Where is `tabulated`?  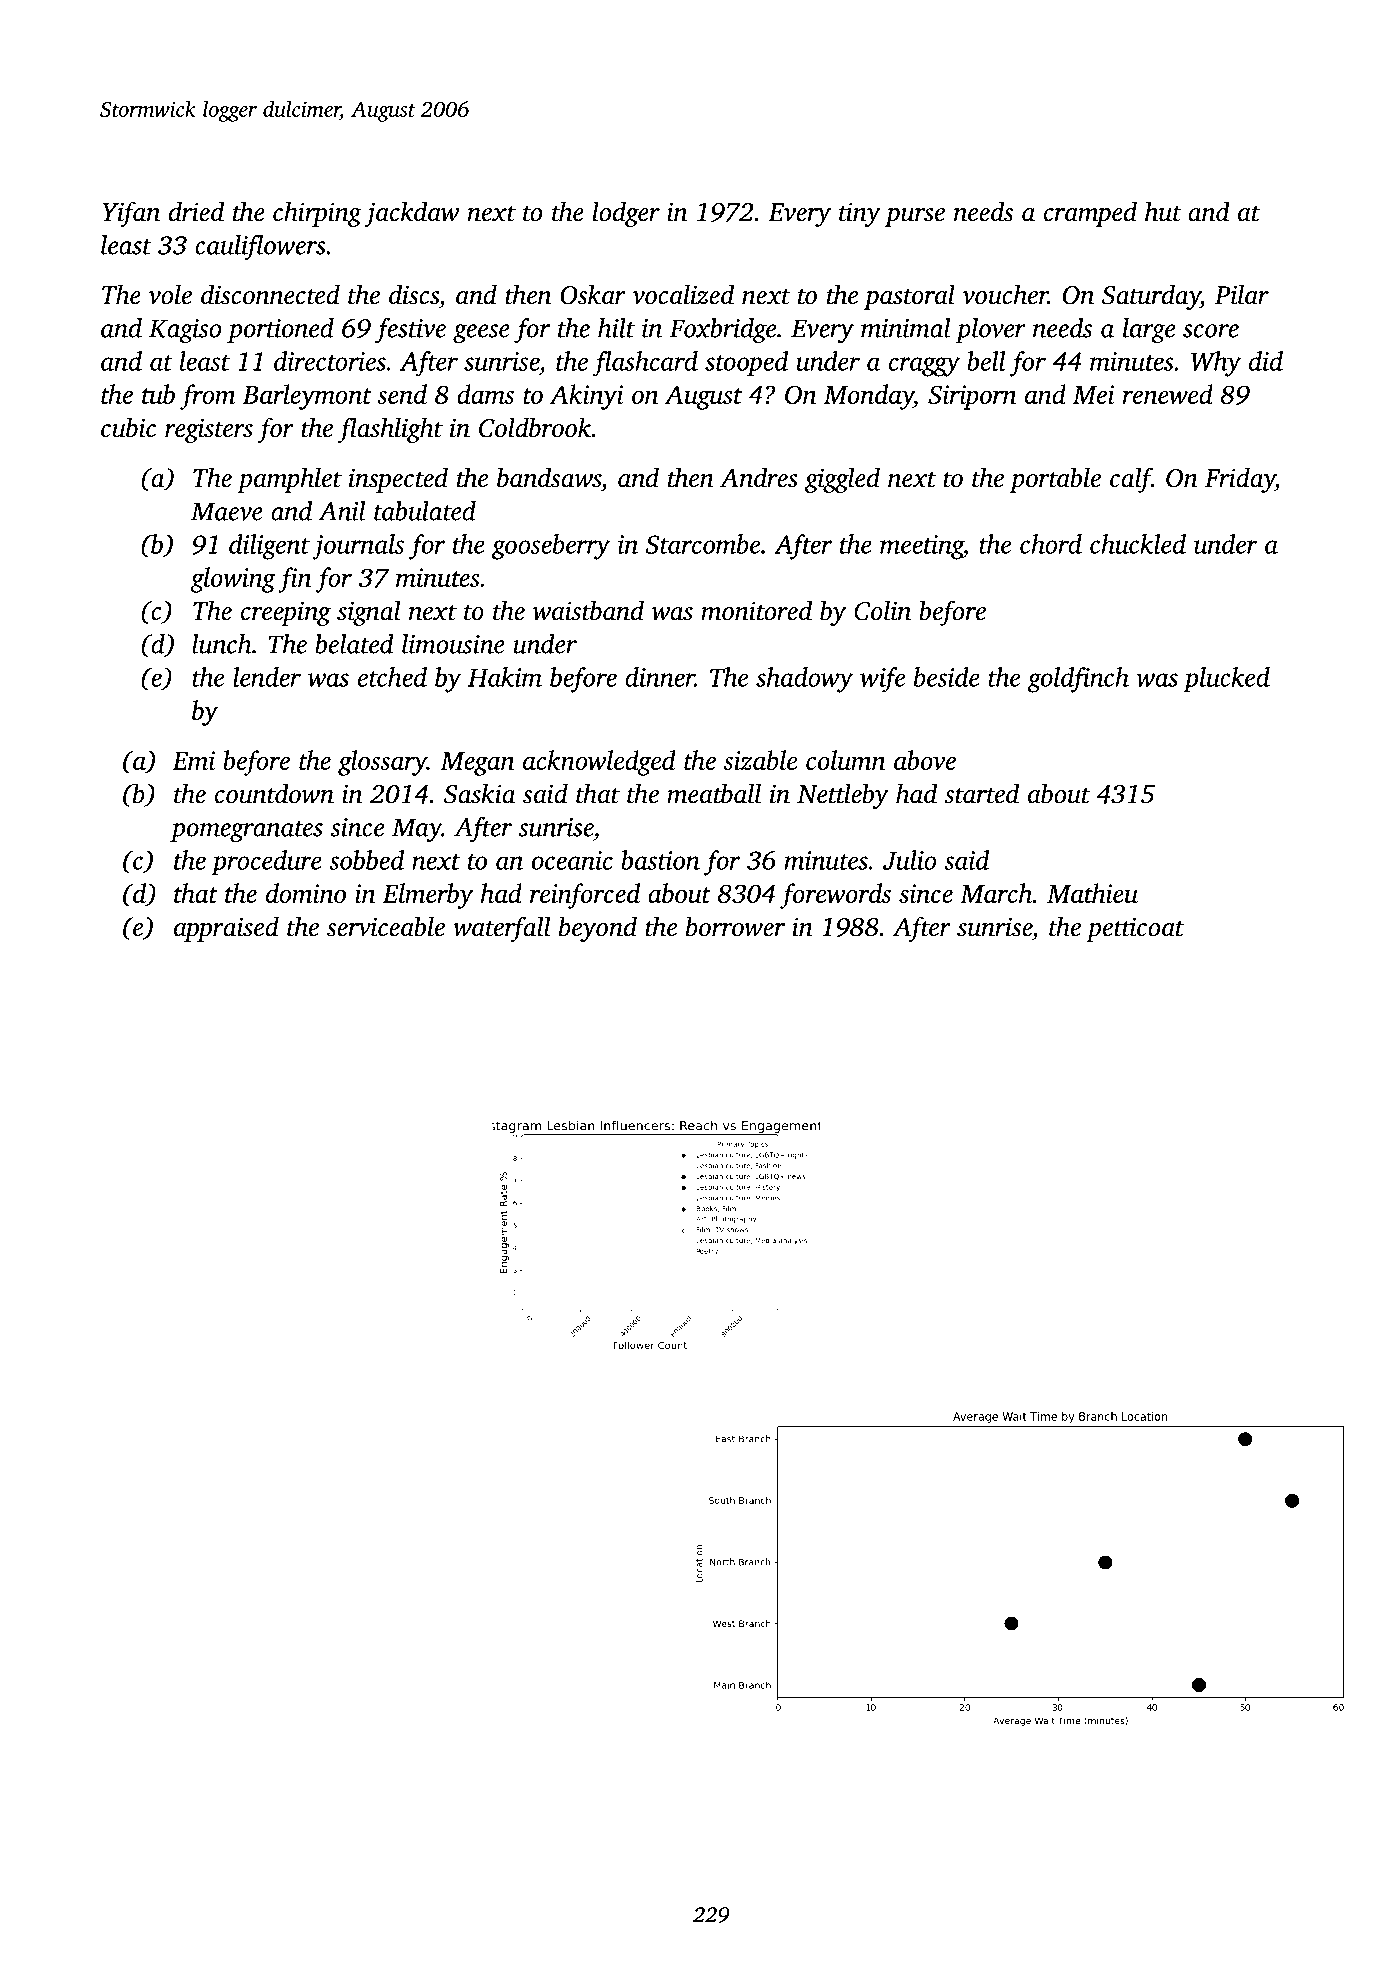
tabulated is located at coordinates (425, 511).
